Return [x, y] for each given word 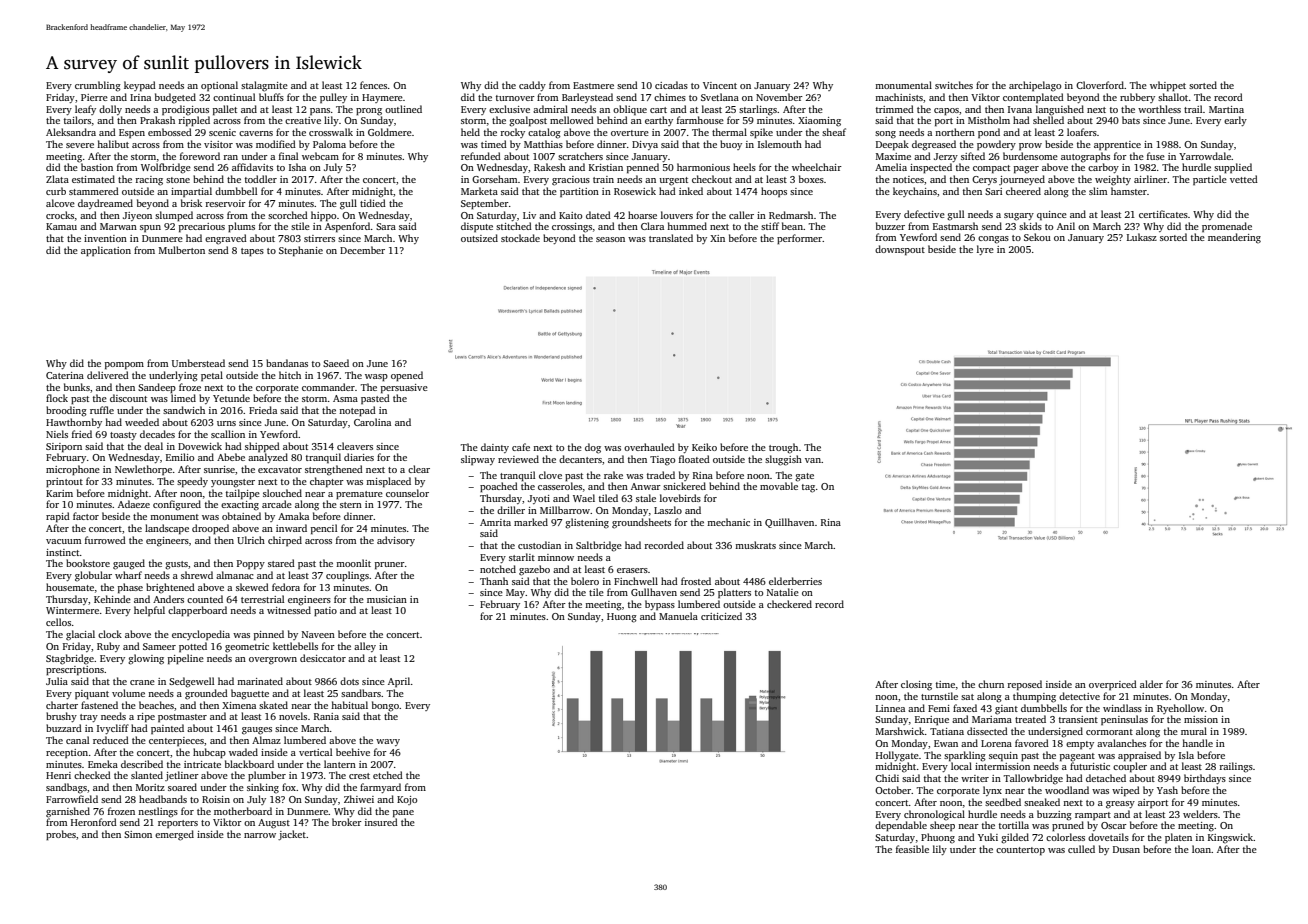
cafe [521, 447]
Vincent [720, 85]
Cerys [984, 180]
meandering [1234, 238]
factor [86, 516]
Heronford [94, 822]
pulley [333, 98]
